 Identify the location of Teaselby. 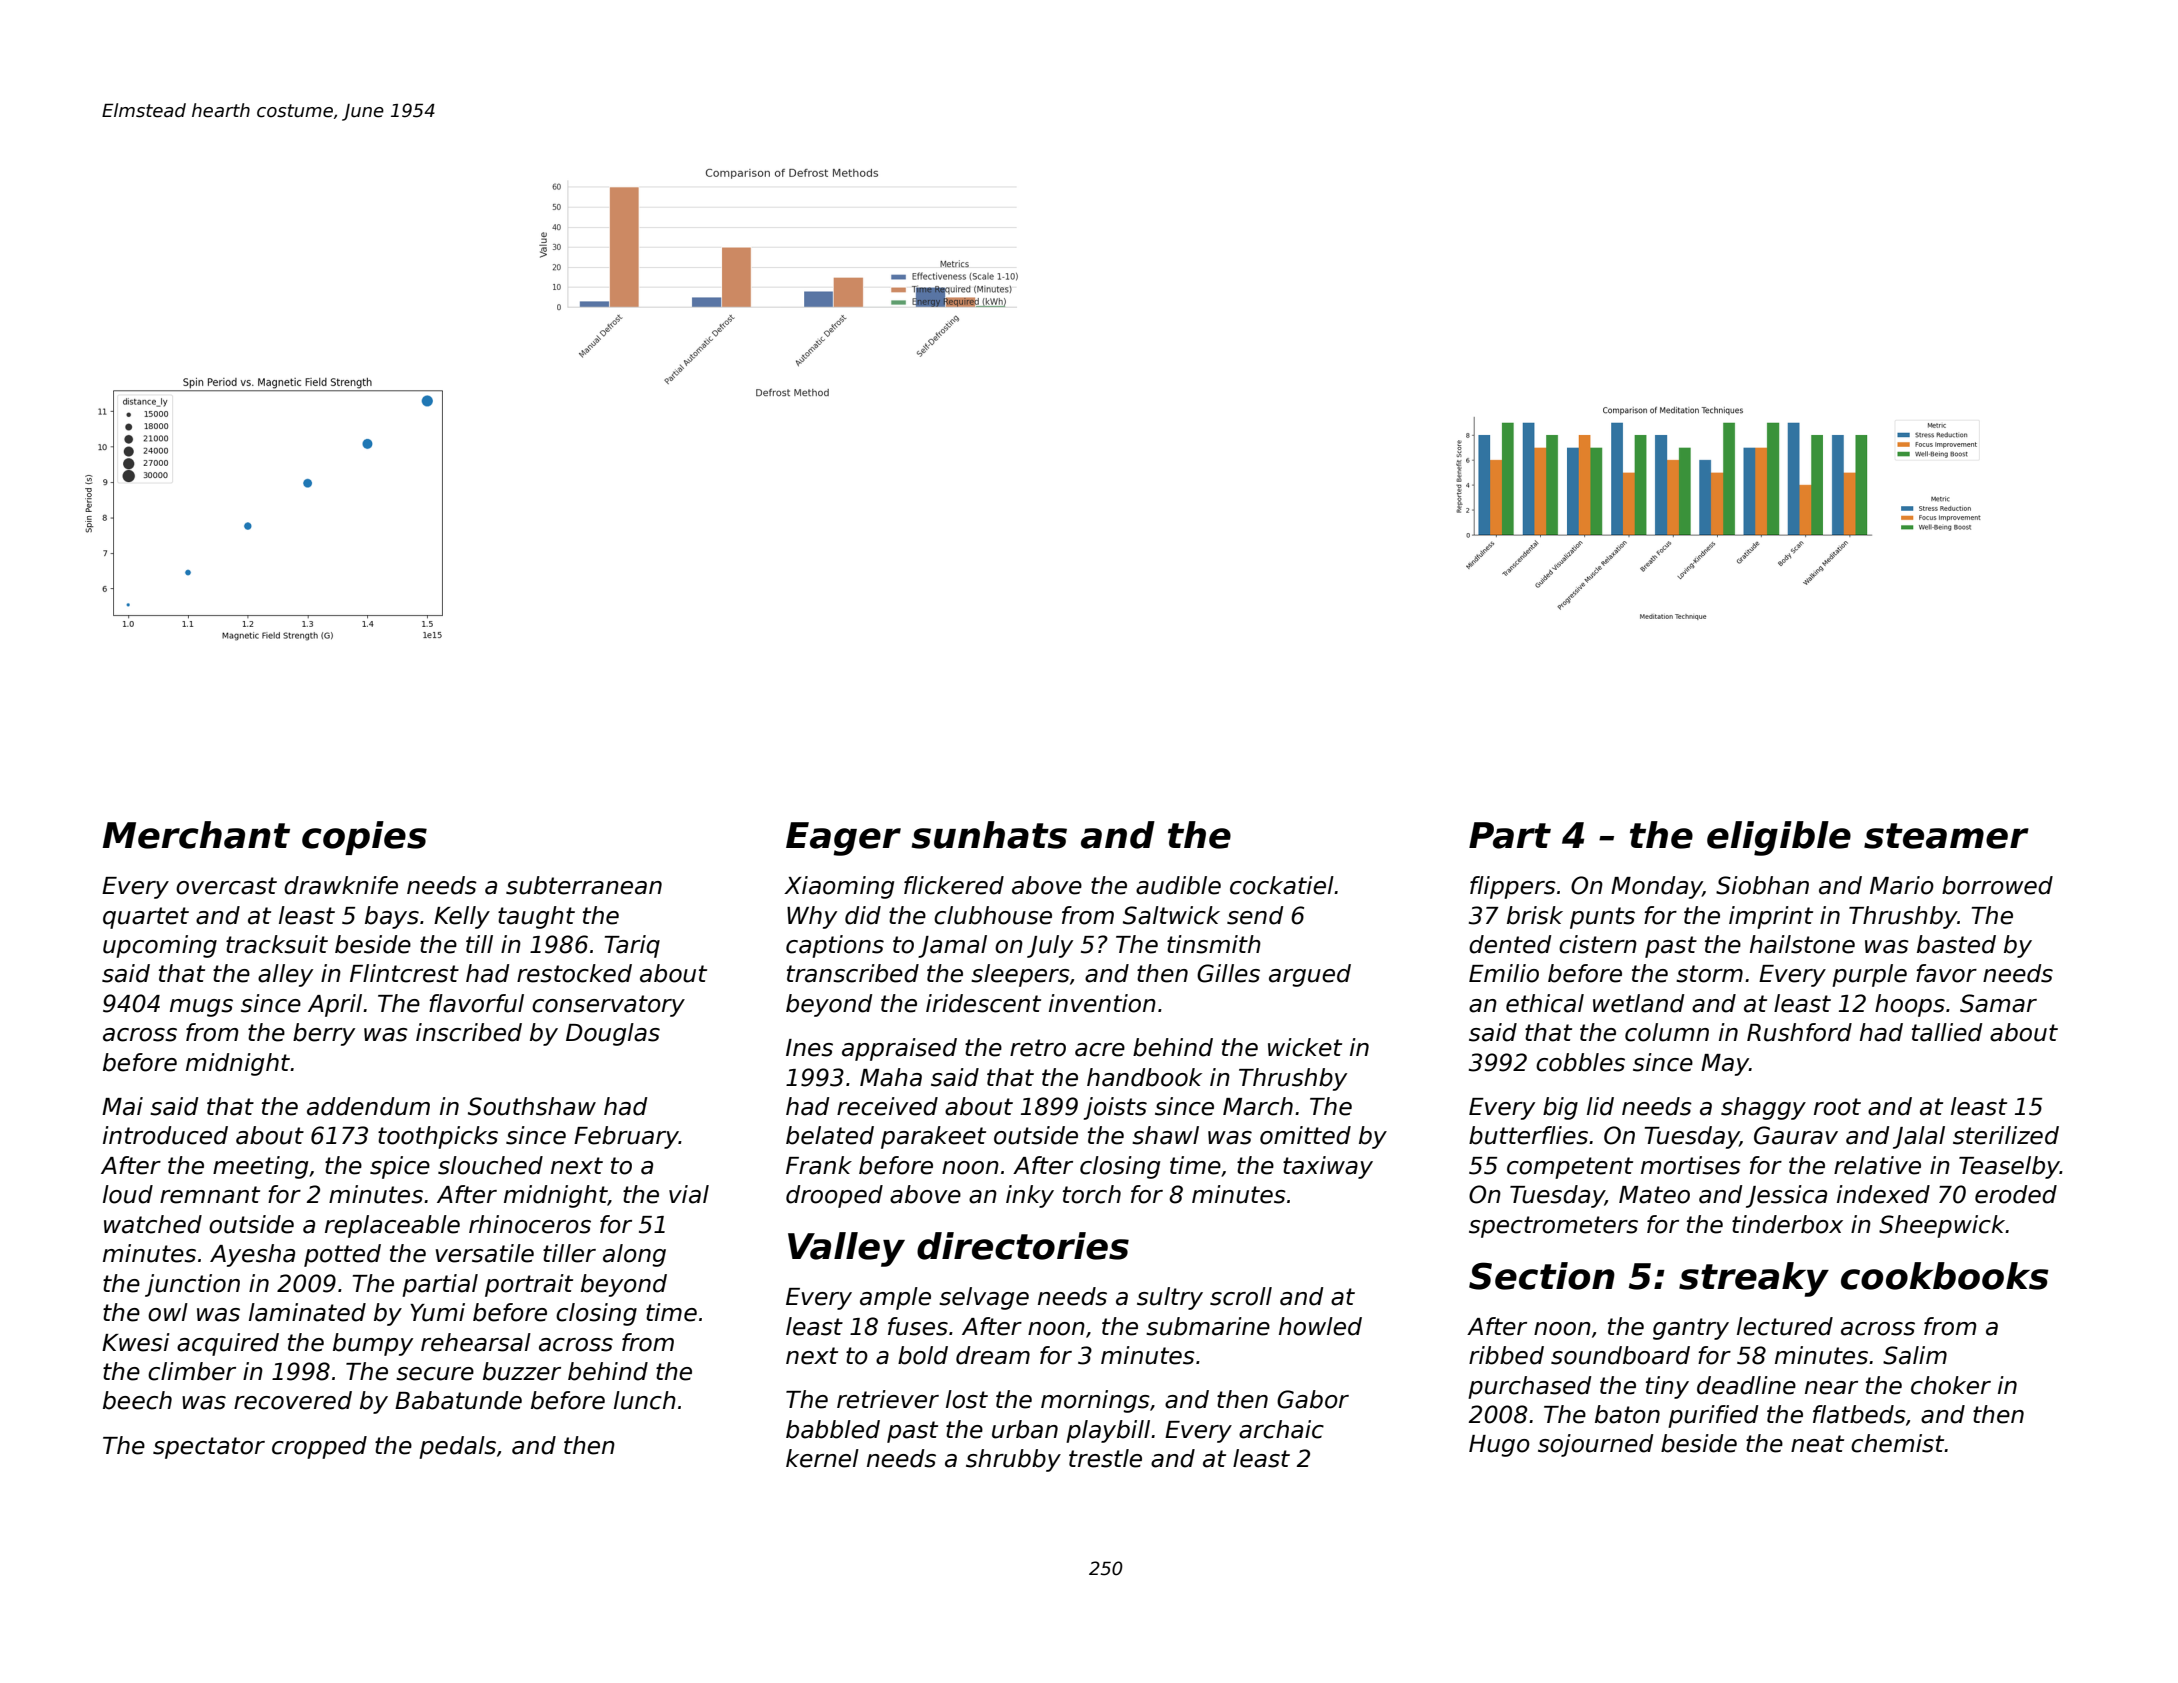
(2009, 1167).
